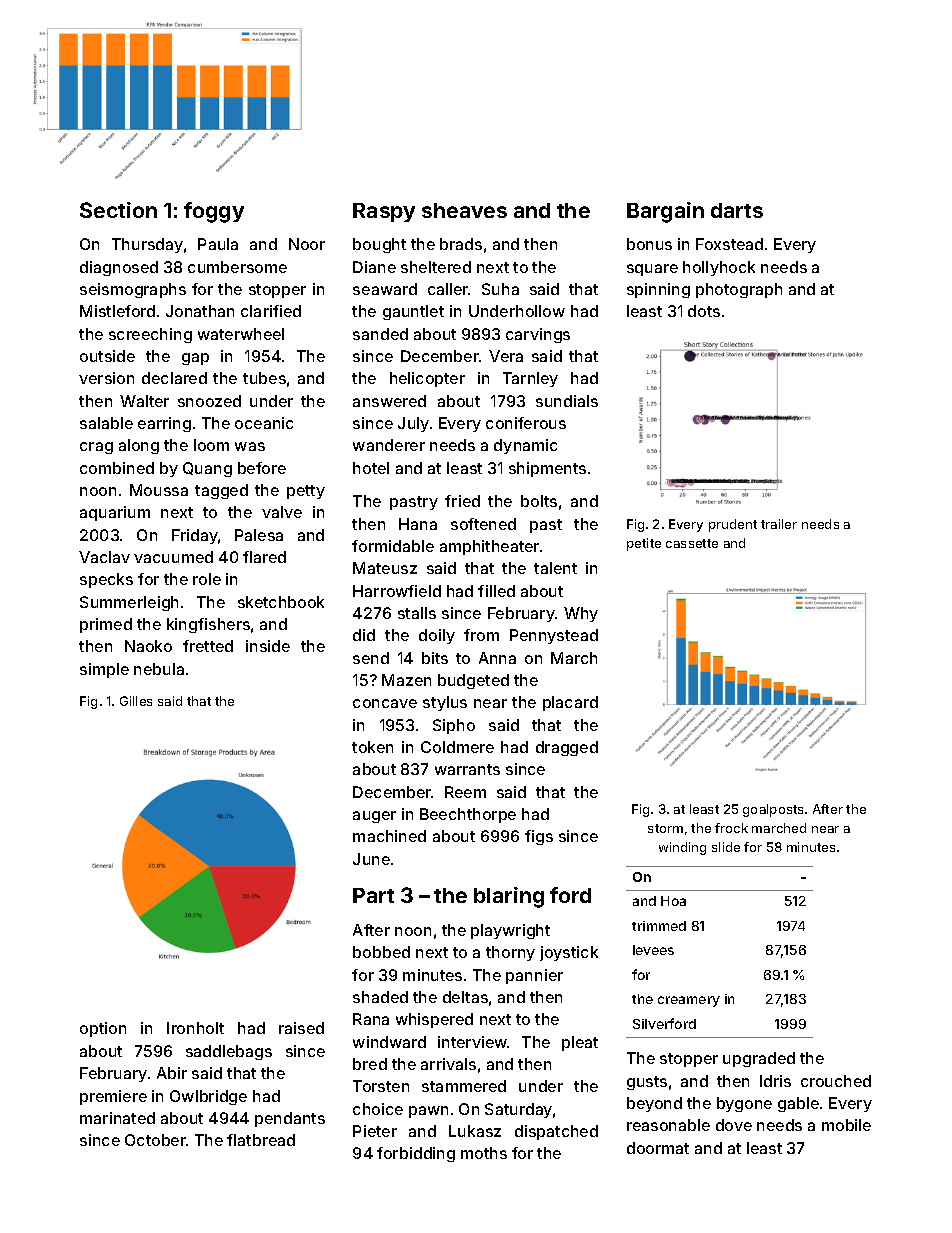 This screenshot has height=1233, width=952. What do you see at coordinates (375, 1131) in the screenshot?
I see `Pieter` at bounding box center [375, 1131].
